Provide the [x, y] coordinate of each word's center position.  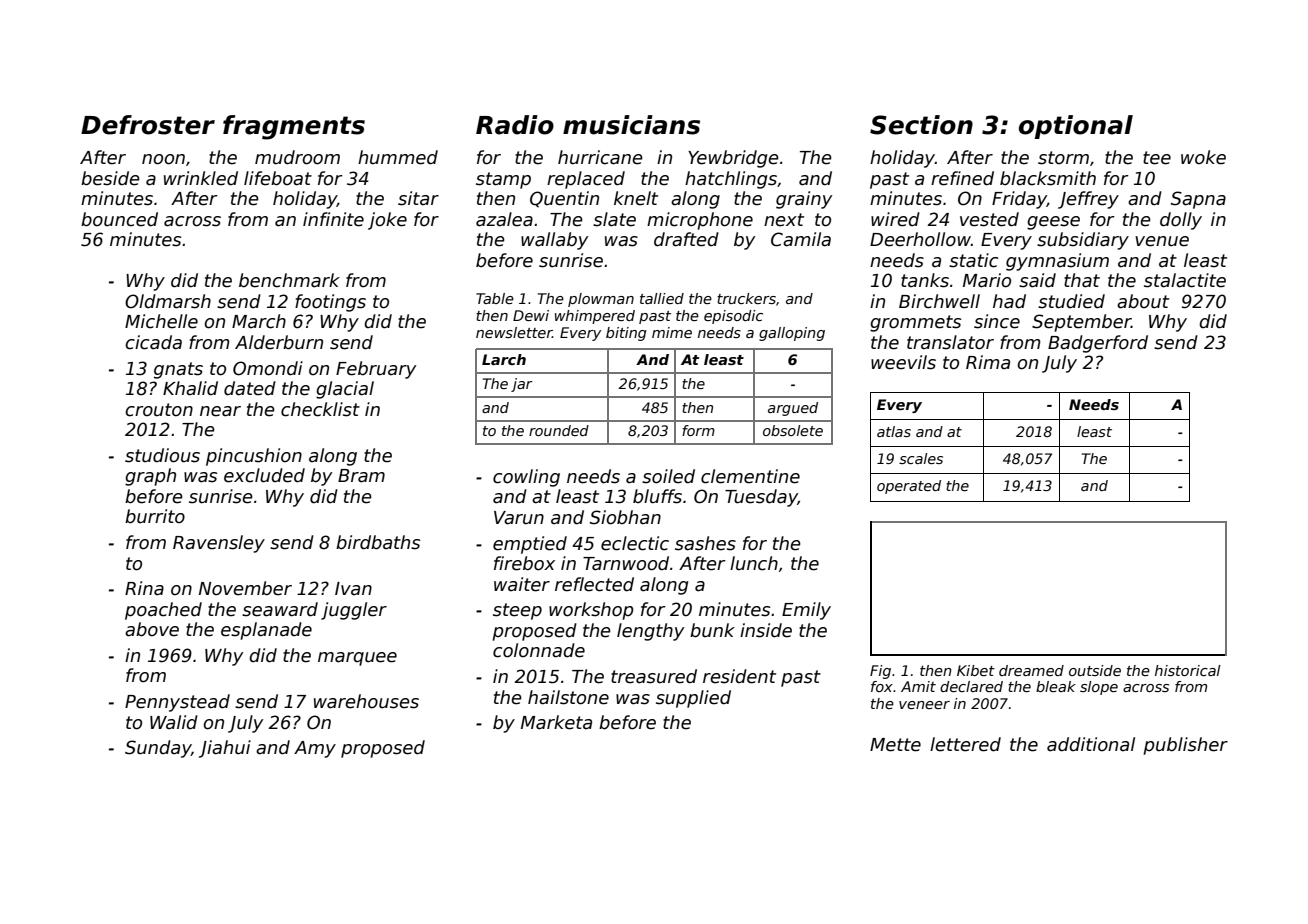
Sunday [158, 749]
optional [1076, 127]
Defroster [148, 125]
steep [517, 611]
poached [163, 611]
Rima [988, 362]
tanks [925, 280]
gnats [178, 370]
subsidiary [1083, 241]
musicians [631, 125]
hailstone [568, 697]
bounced [119, 219]
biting [626, 334]
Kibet [976, 670]
